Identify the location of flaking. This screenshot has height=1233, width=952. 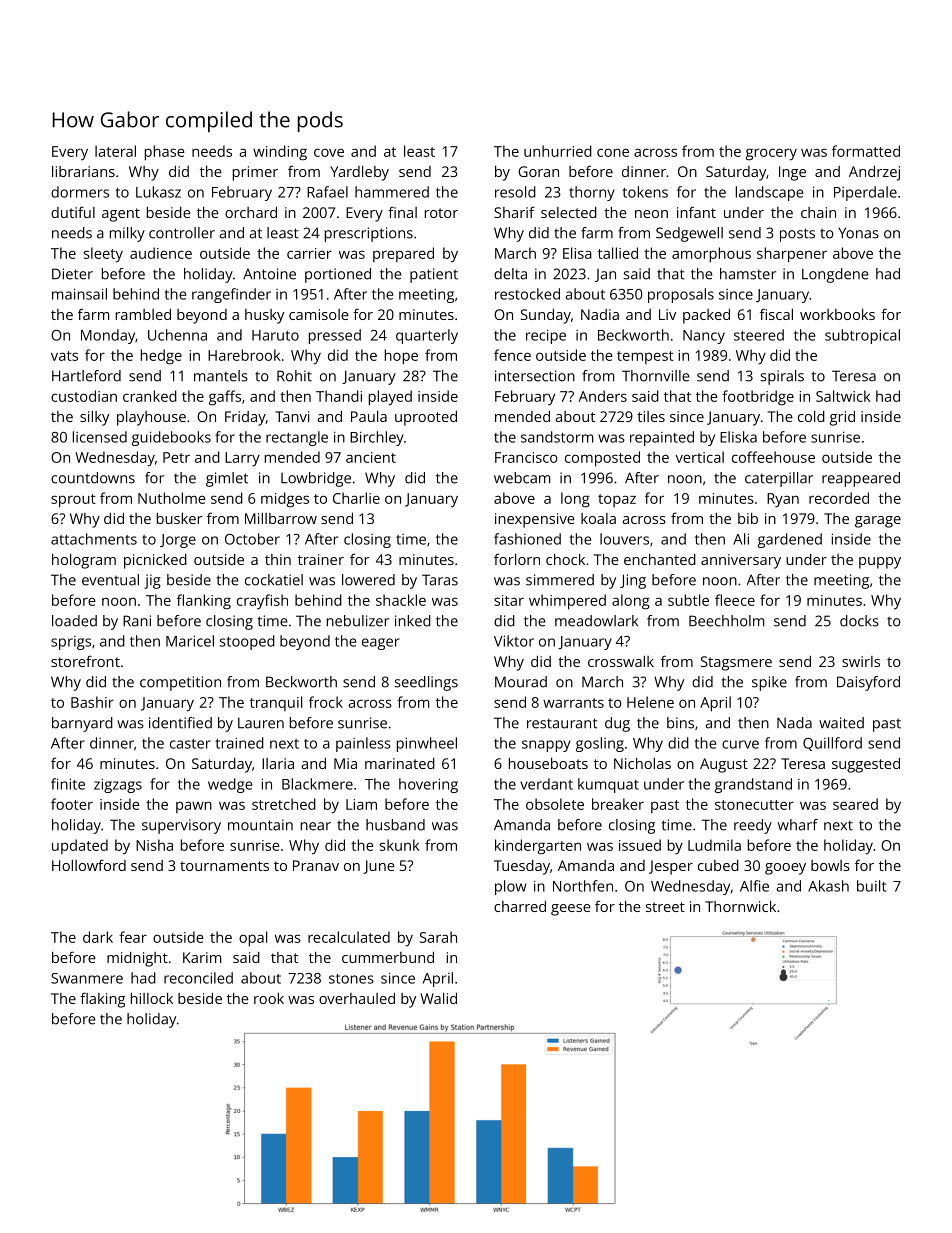
(102, 1000).
